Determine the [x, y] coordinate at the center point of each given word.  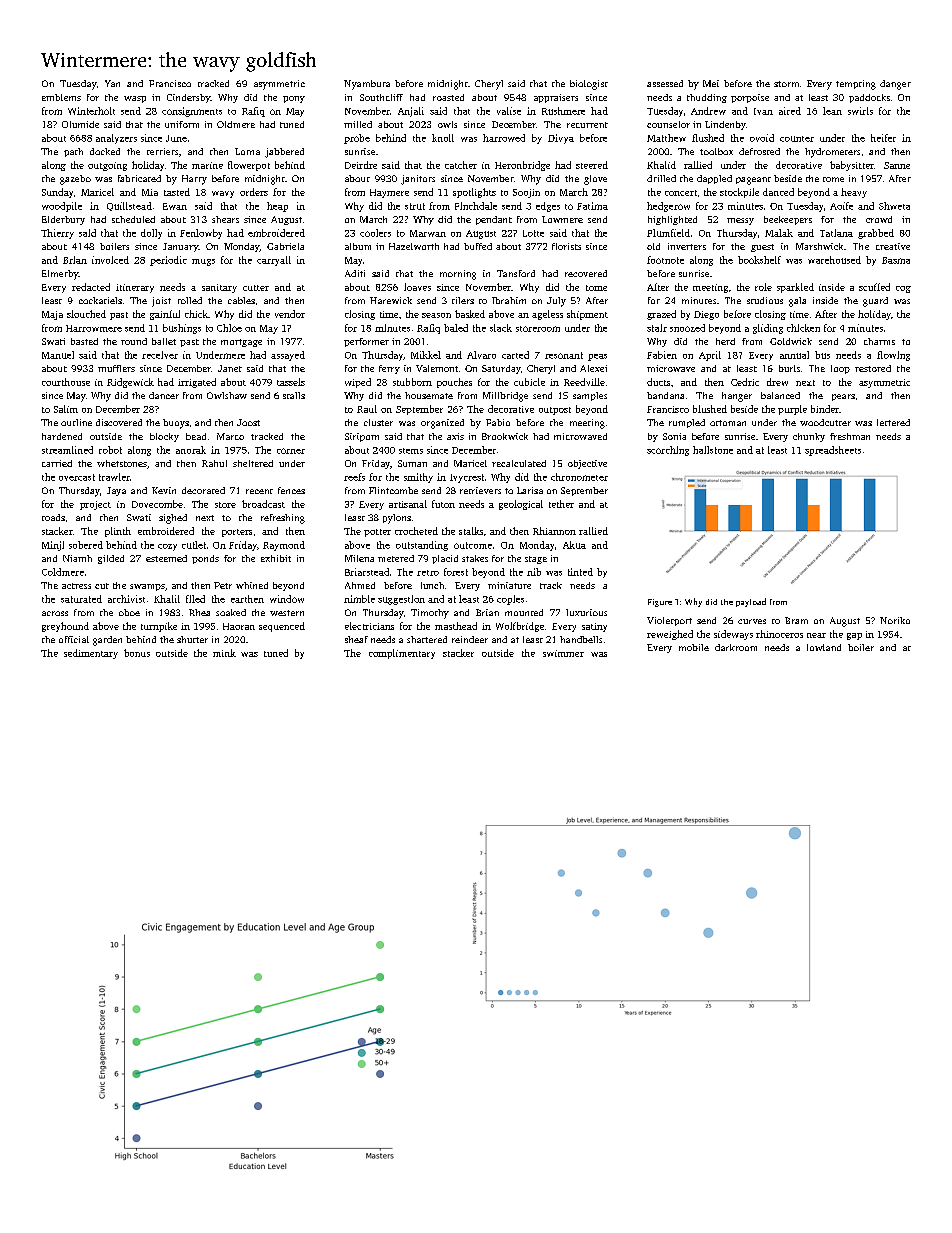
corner [291, 451]
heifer [883, 138]
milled [358, 124]
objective [587, 464]
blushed [710, 409]
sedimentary [91, 654]
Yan [112, 83]
